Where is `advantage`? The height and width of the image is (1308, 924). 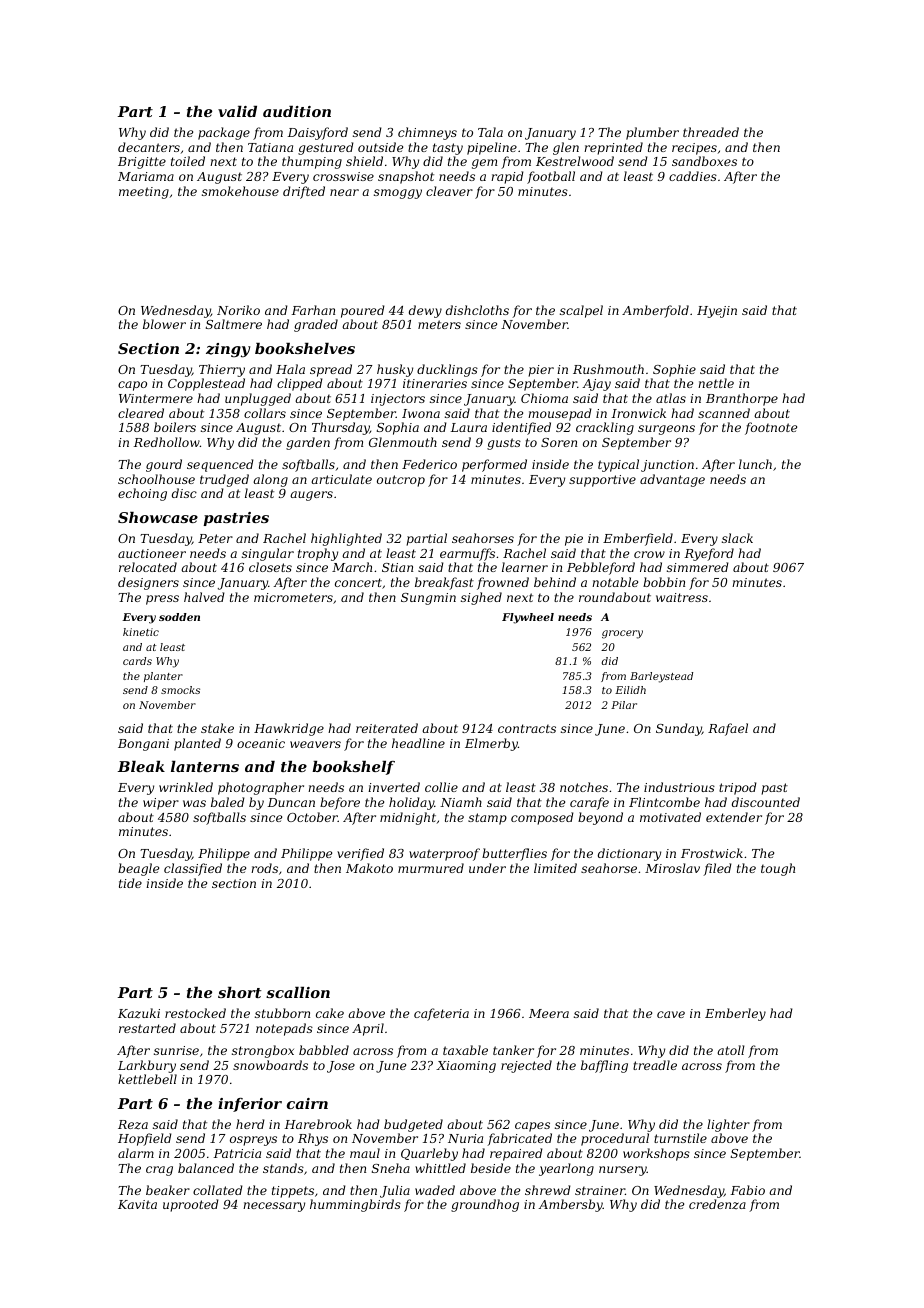
advantage is located at coordinates (672, 480).
